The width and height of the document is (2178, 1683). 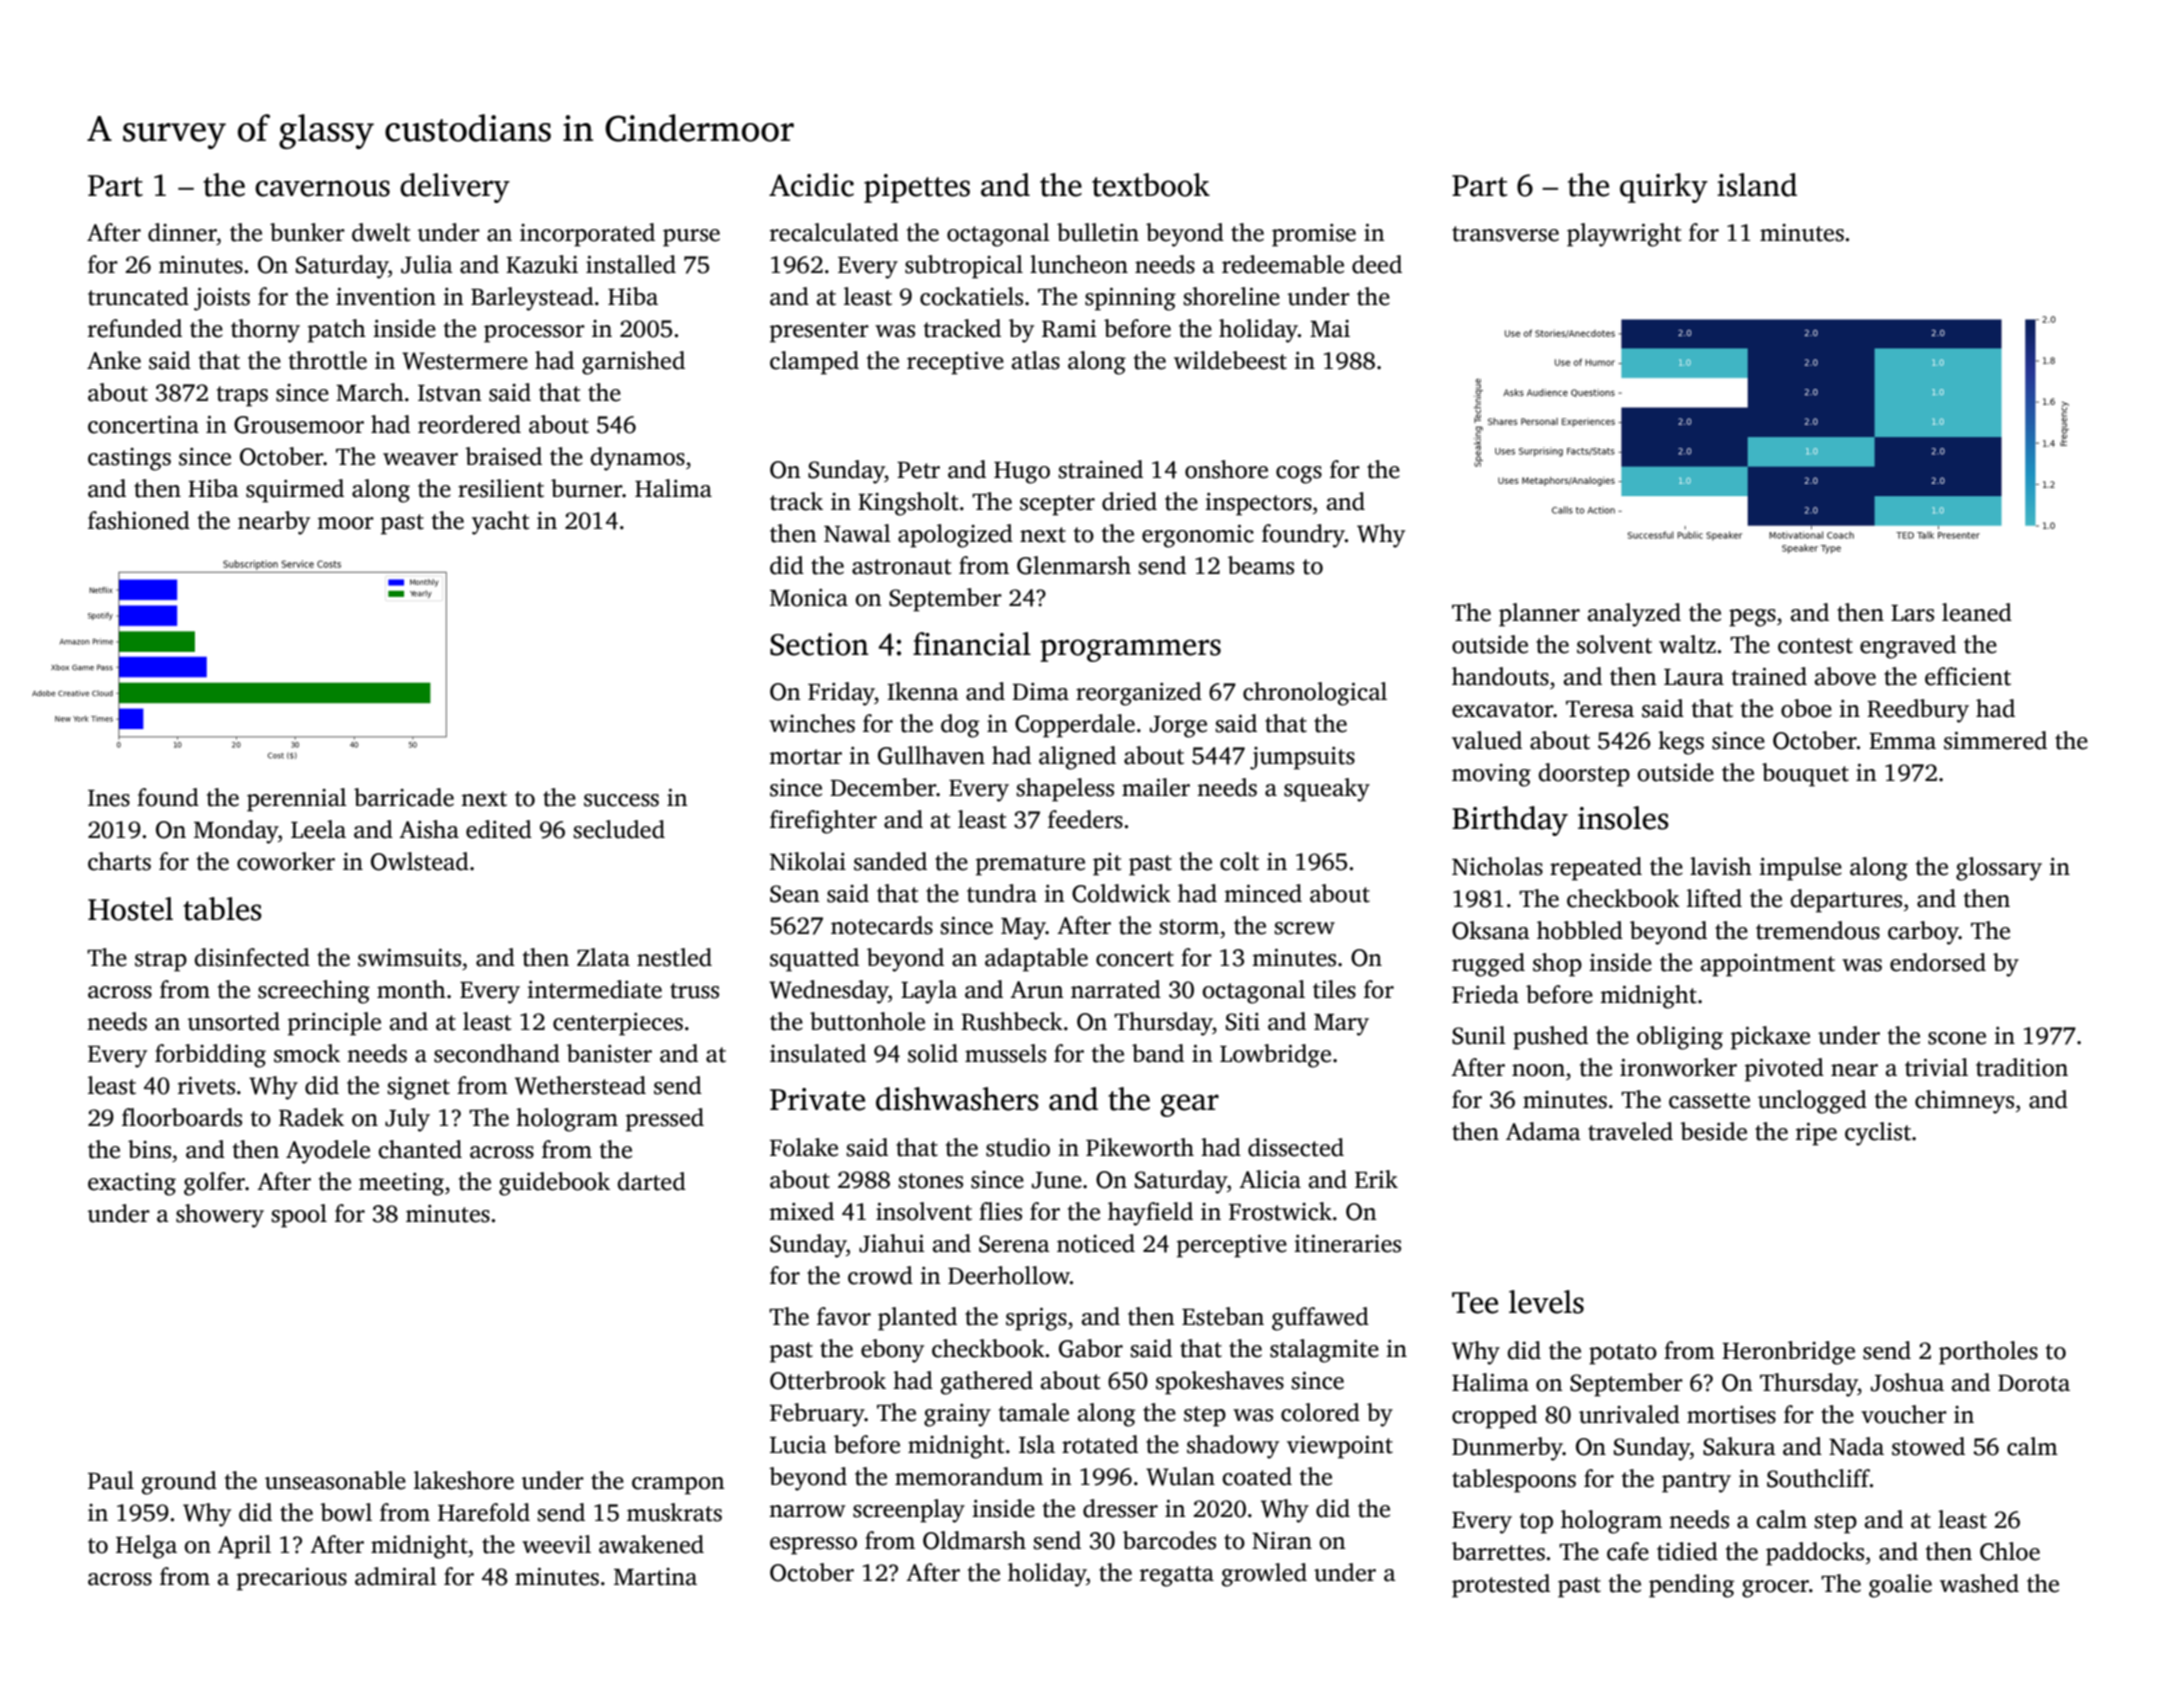 What do you see at coordinates (1664, 188) in the document?
I see `quirky` at bounding box center [1664, 188].
